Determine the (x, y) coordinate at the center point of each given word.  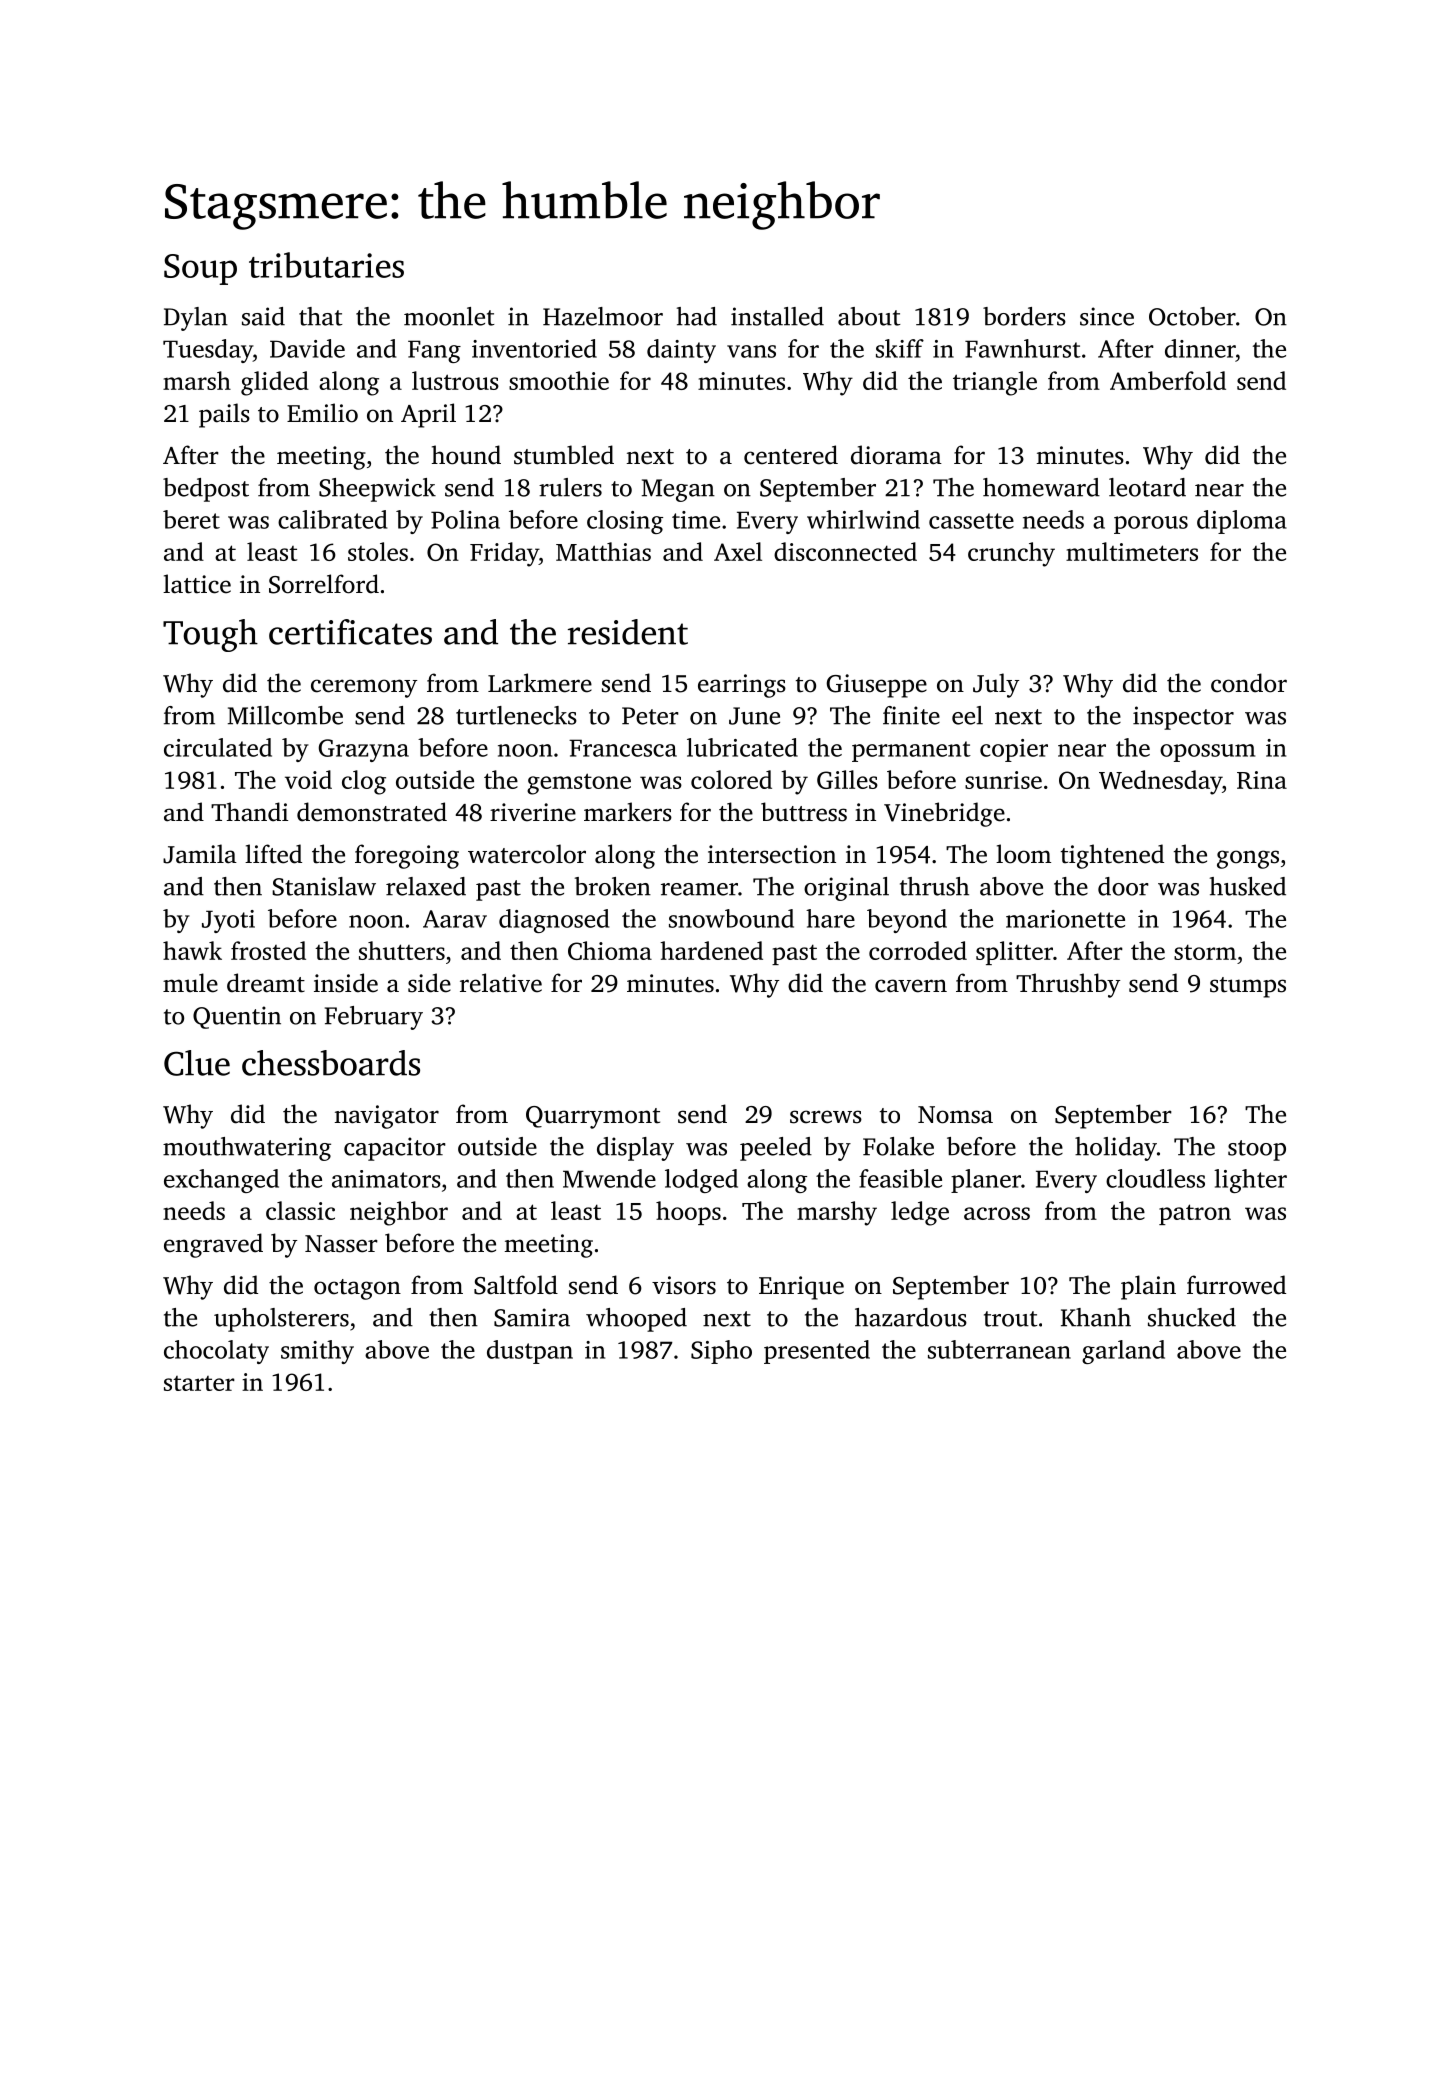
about (869, 316)
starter (199, 1383)
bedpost (206, 490)
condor (1249, 683)
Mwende (609, 1178)
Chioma (610, 950)
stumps (1248, 987)
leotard (1147, 487)
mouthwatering (247, 1149)
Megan (678, 490)
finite (911, 715)
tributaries (326, 265)
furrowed (1236, 1285)
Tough (210, 635)
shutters (402, 950)
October (1192, 316)
